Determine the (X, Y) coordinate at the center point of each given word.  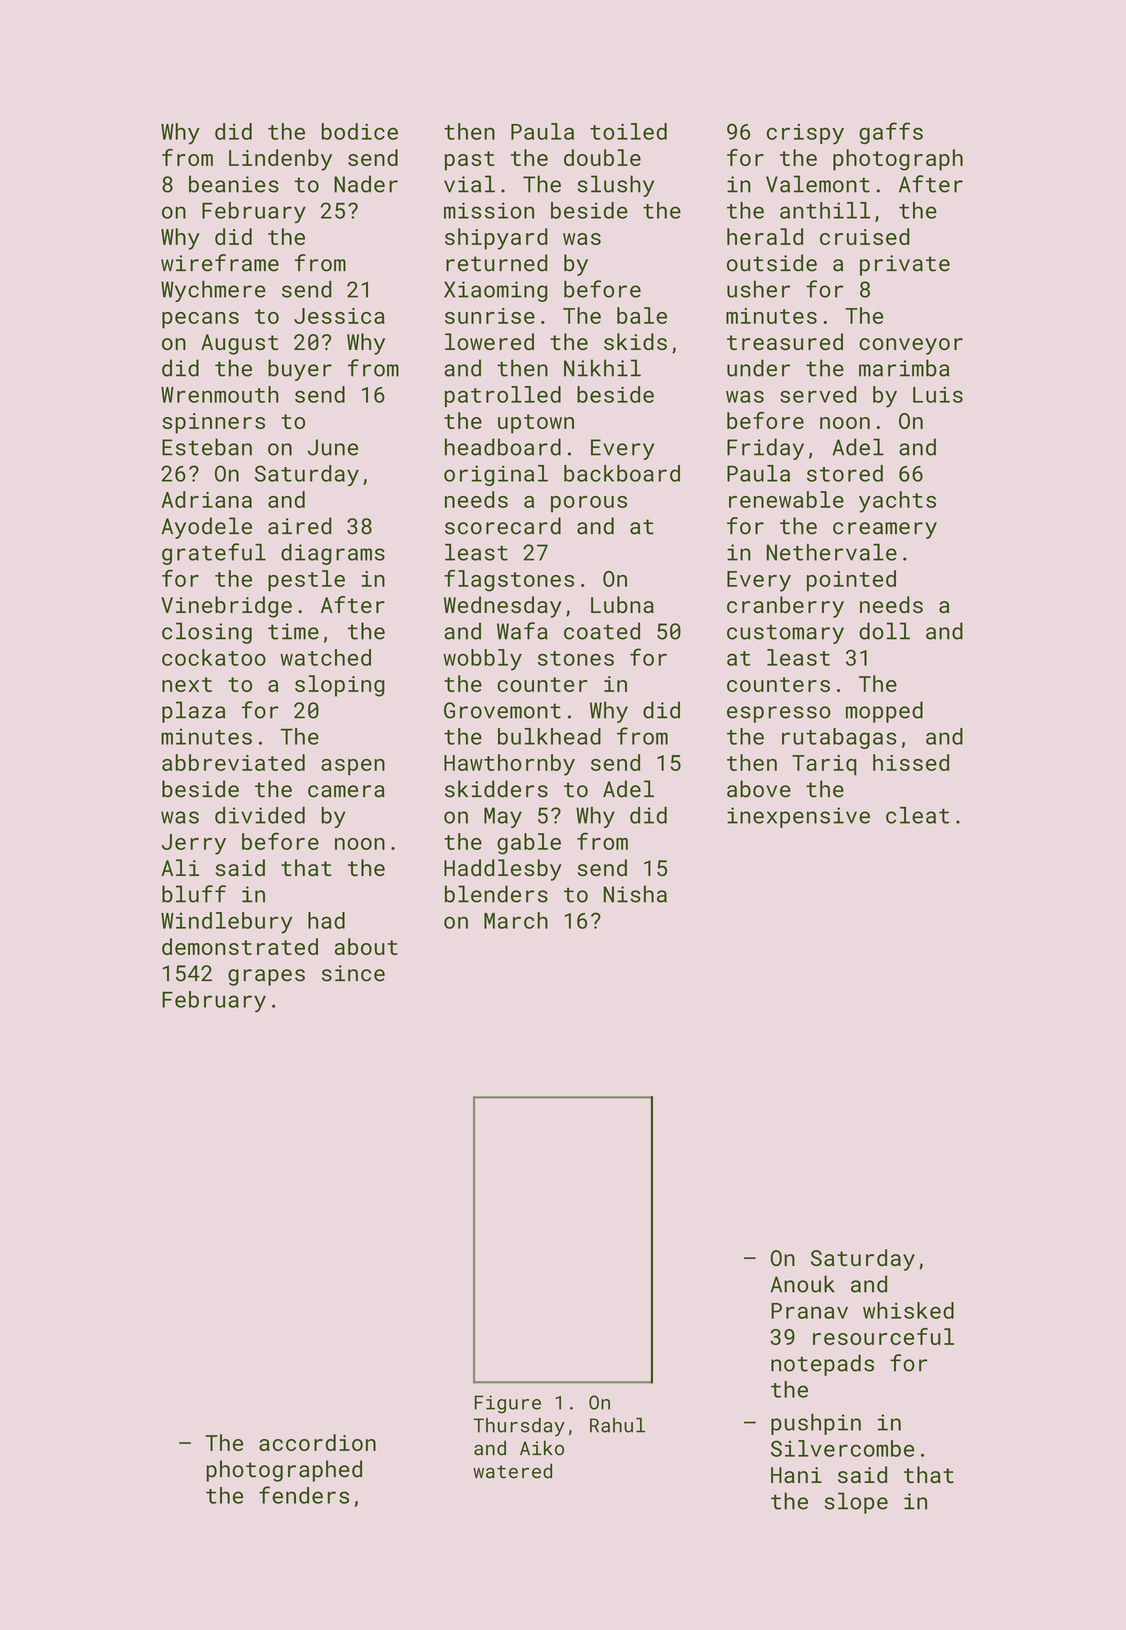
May (503, 817)
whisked (908, 1310)
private (905, 265)
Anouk (802, 1284)
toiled (628, 131)
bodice (359, 131)
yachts (897, 502)
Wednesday (503, 607)
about (366, 946)
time (293, 631)
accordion (317, 1442)
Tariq (824, 765)
